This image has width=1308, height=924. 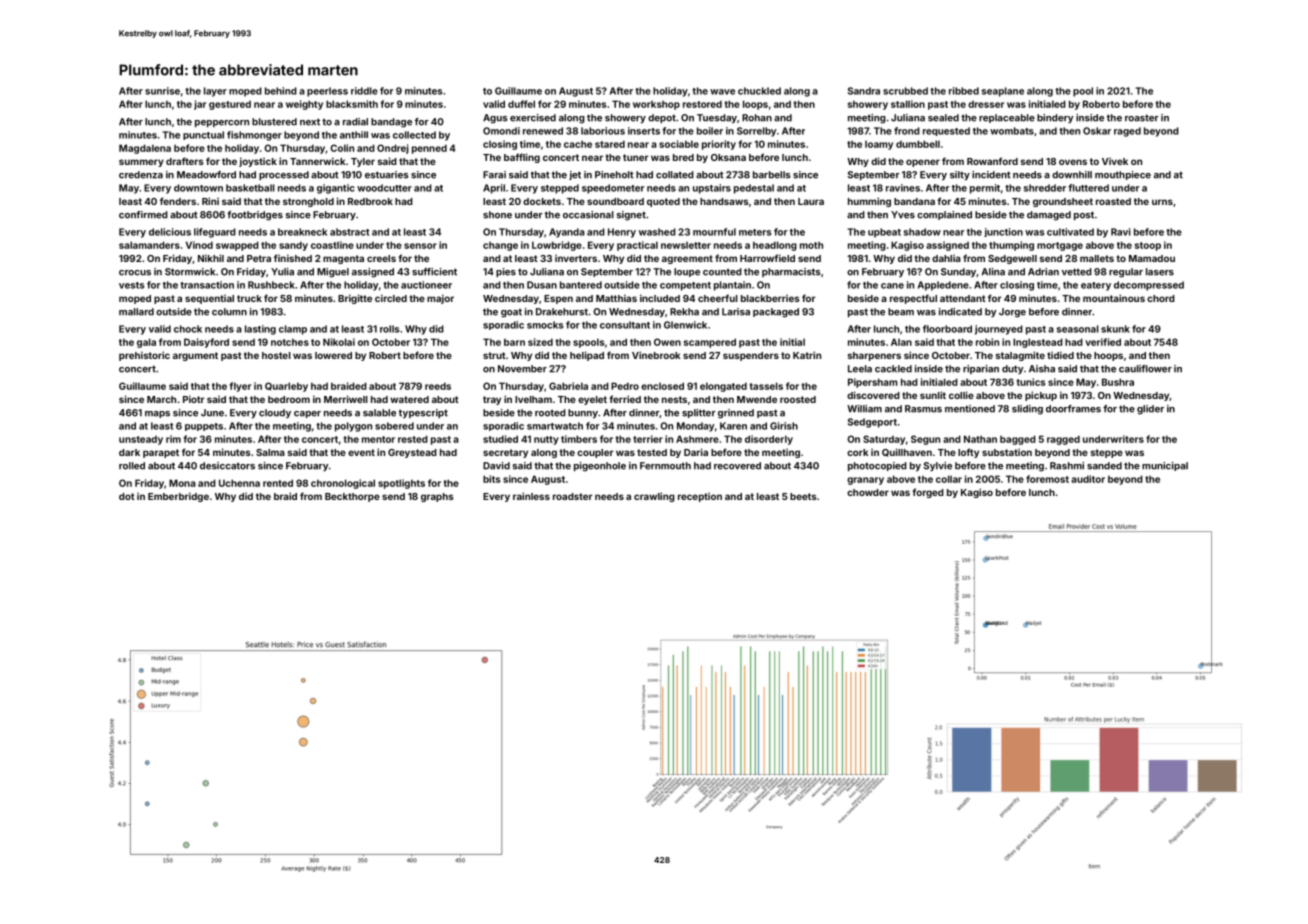 I want to click on permit, so click(x=985, y=189).
